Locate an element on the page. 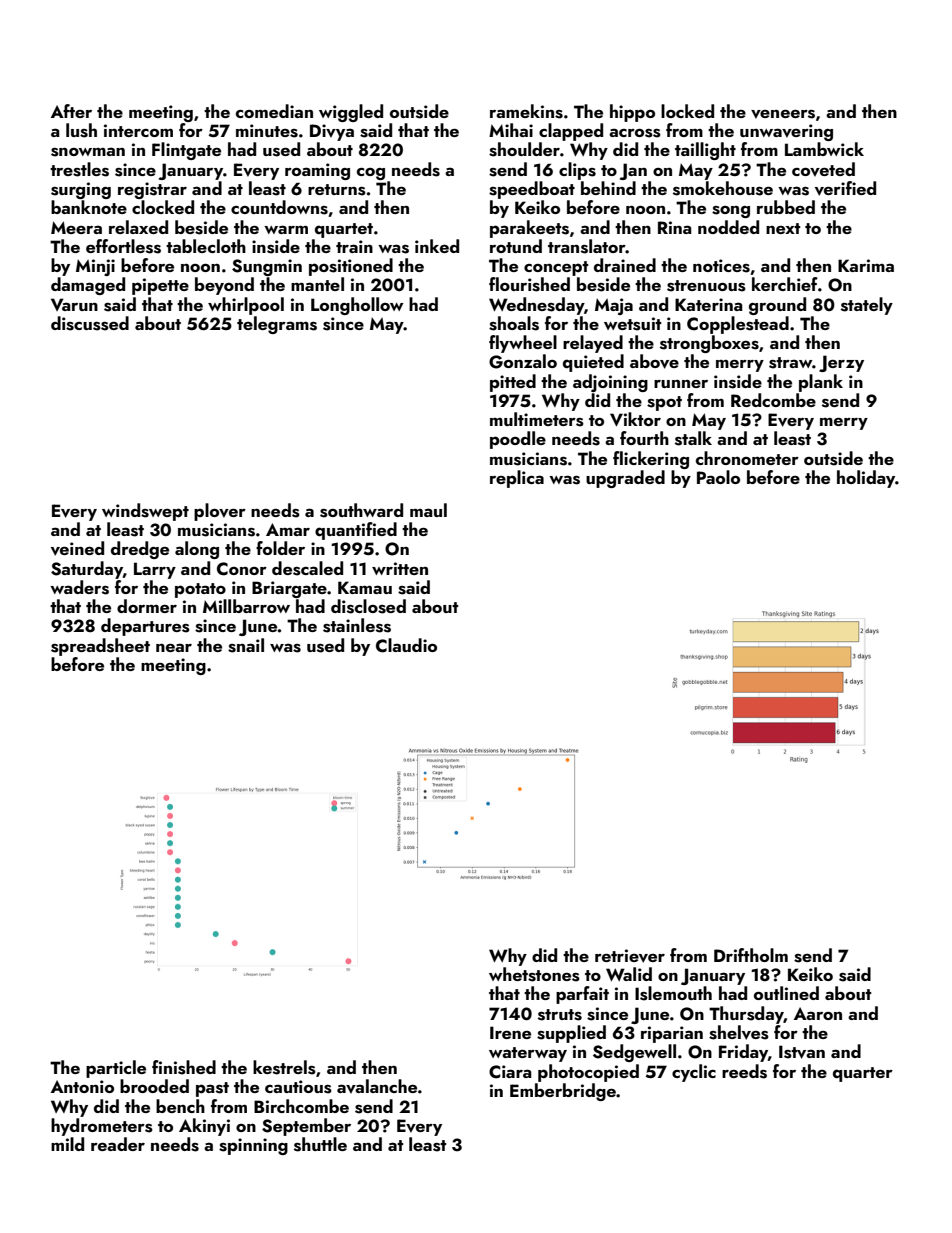  retriever is located at coordinates (630, 956).
